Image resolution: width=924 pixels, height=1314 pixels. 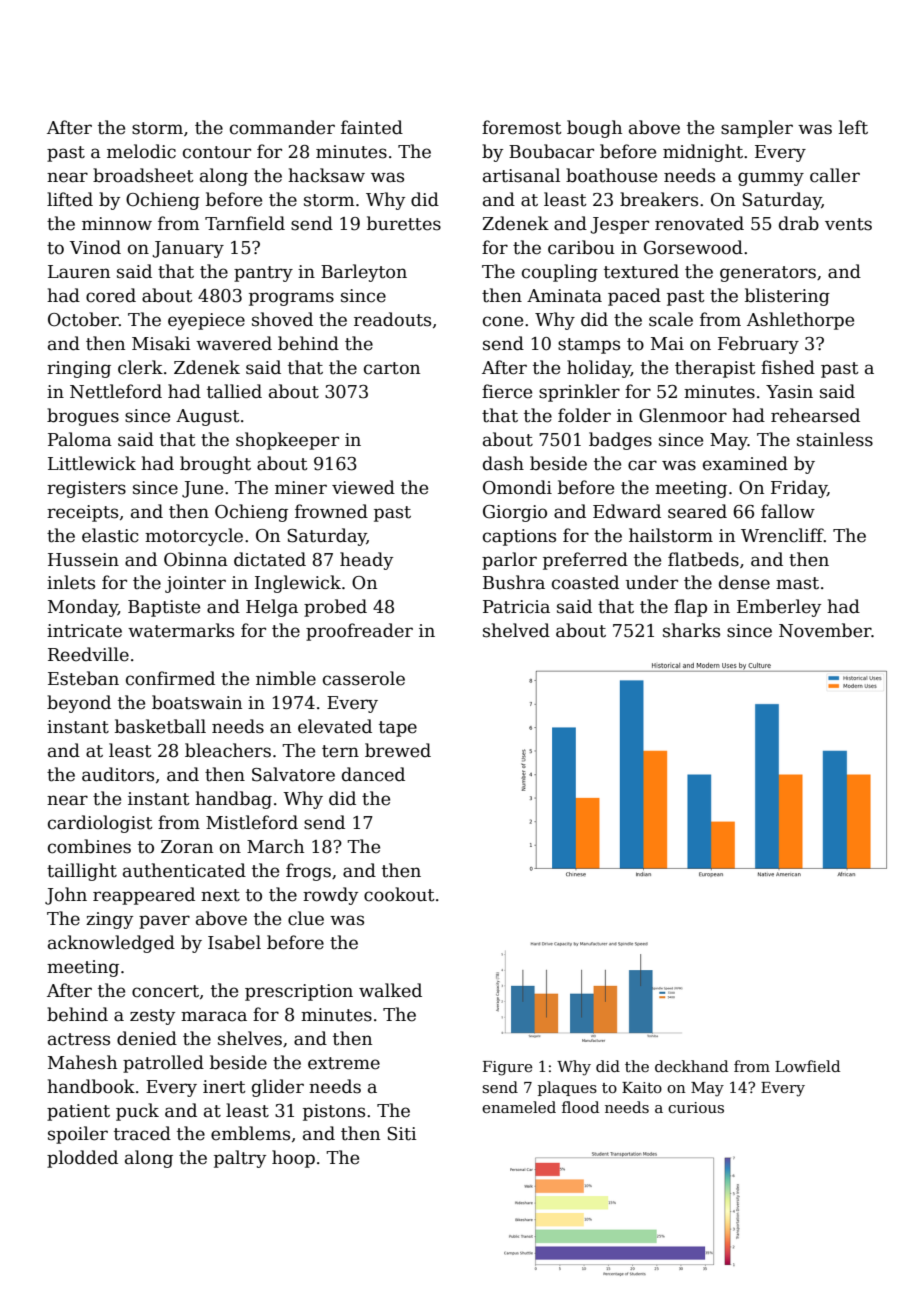 I want to click on prescription, so click(x=299, y=992).
